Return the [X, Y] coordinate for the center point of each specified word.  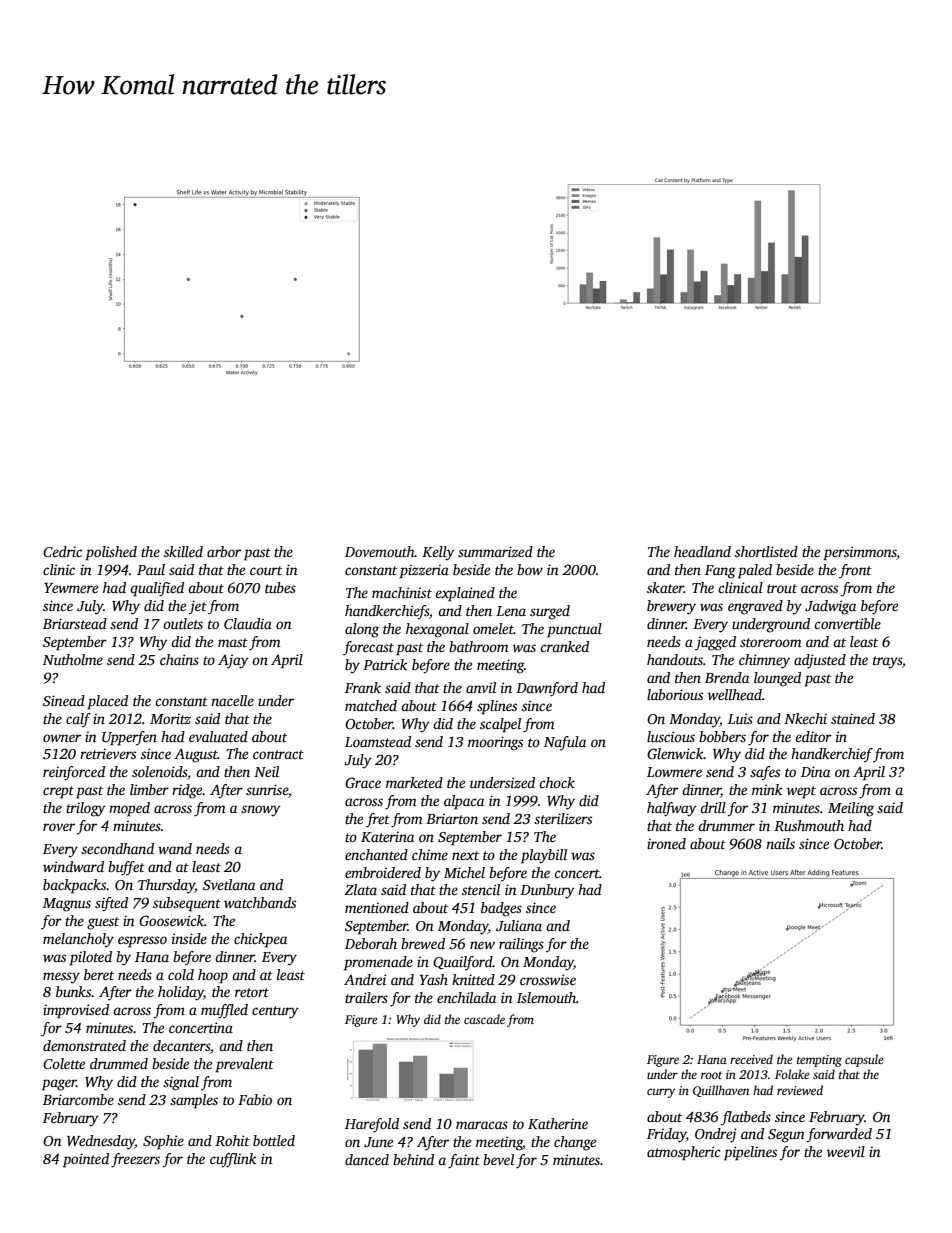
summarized [495, 551]
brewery [671, 607]
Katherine [558, 1123]
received [751, 1059]
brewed [423, 943]
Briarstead [75, 623]
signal [181, 1083]
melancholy [78, 940]
